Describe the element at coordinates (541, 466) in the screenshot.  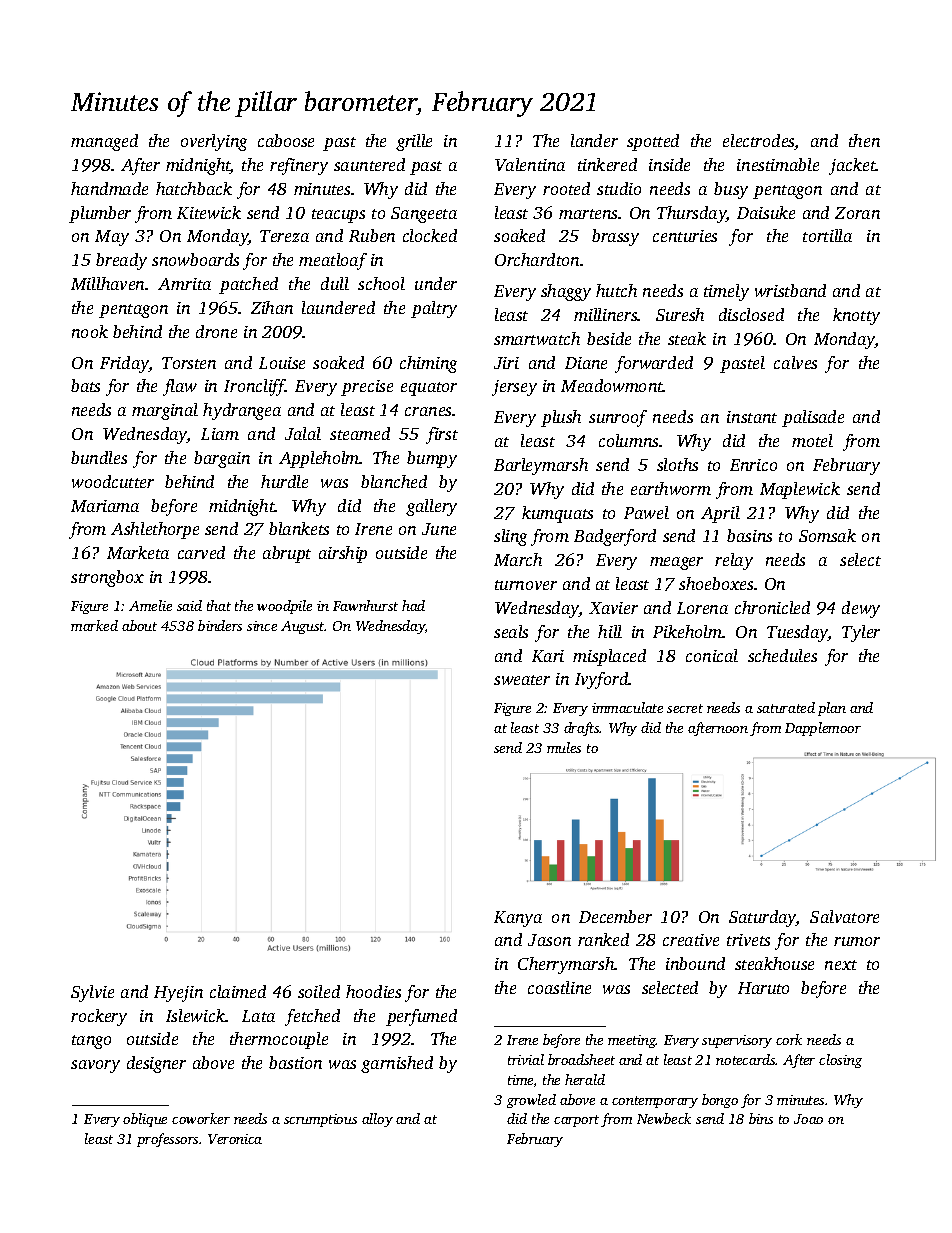
I see `Barleymarsh` at that location.
